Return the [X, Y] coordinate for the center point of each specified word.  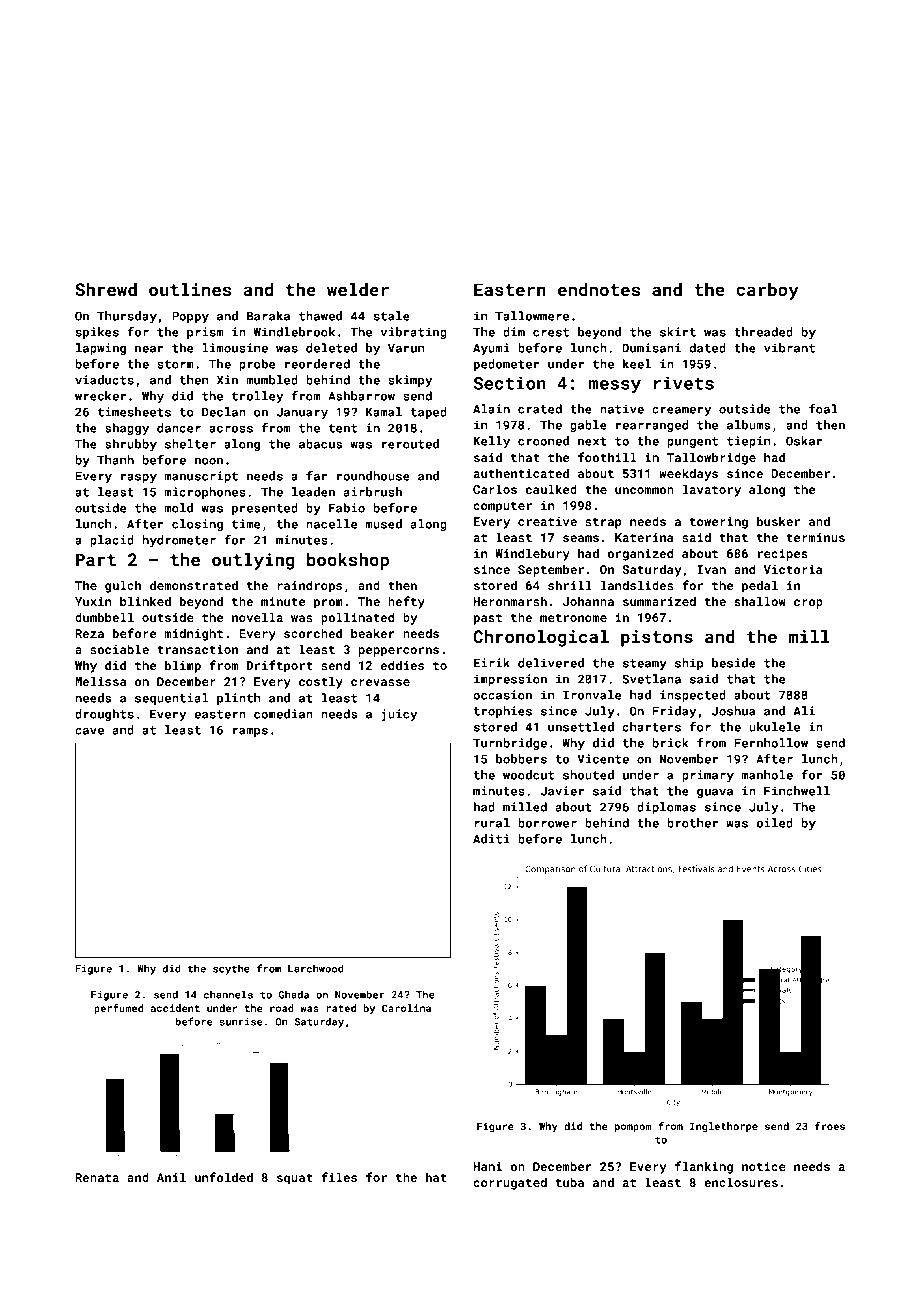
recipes [783, 555]
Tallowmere [532, 316]
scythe [231, 969]
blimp [183, 666]
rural [492, 823]
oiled [775, 823]
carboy [767, 291]
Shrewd [106, 289]
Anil [171, 1177]
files [339, 1177]
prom [328, 604]
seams [581, 538]
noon [209, 461]
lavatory [712, 490]
